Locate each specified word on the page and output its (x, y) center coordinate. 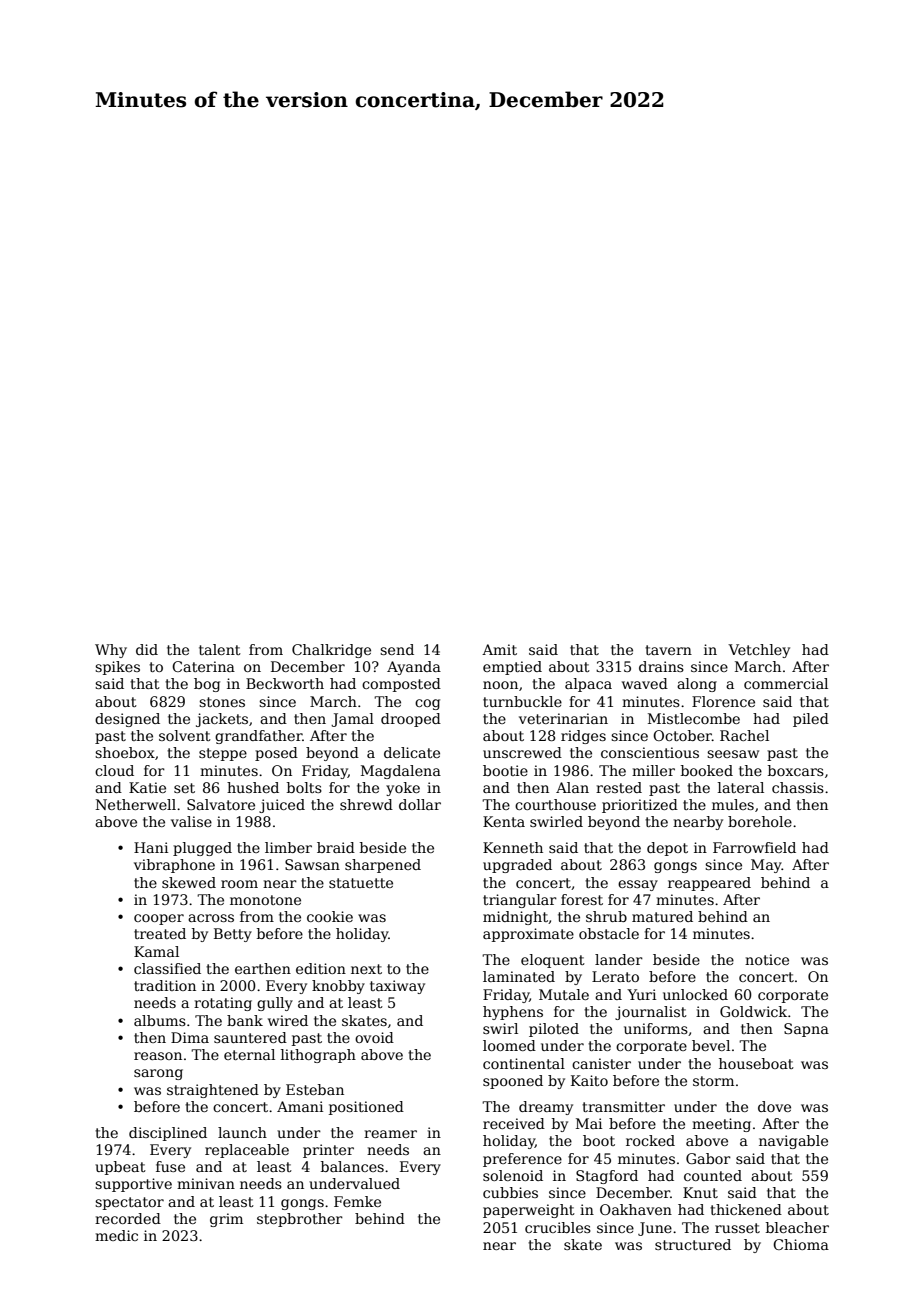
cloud (114, 770)
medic (116, 1235)
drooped (411, 720)
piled (811, 720)
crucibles (558, 1227)
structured (693, 1244)
